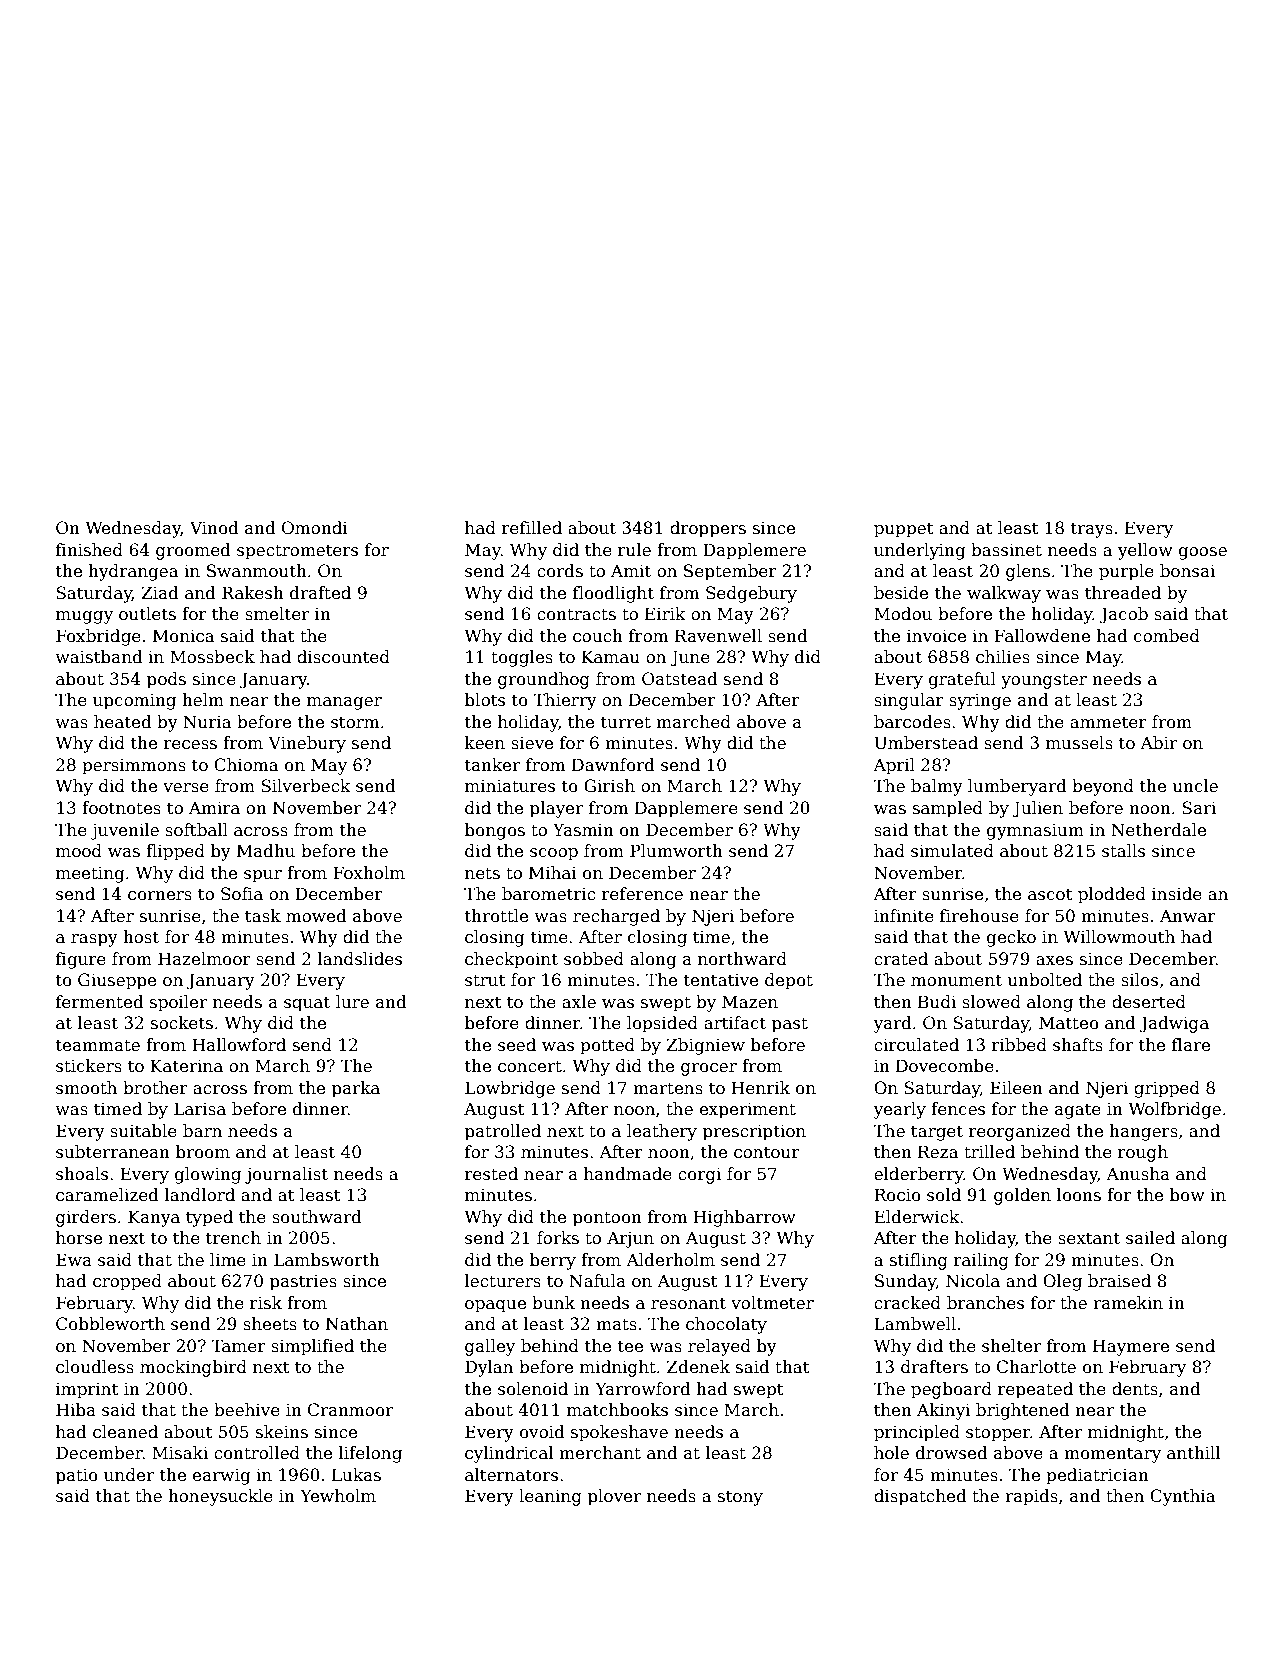 The height and width of the screenshot is (1664, 1286). Describe the element at coordinates (616, 917) in the screenshot. I see `recharged` at that location.
